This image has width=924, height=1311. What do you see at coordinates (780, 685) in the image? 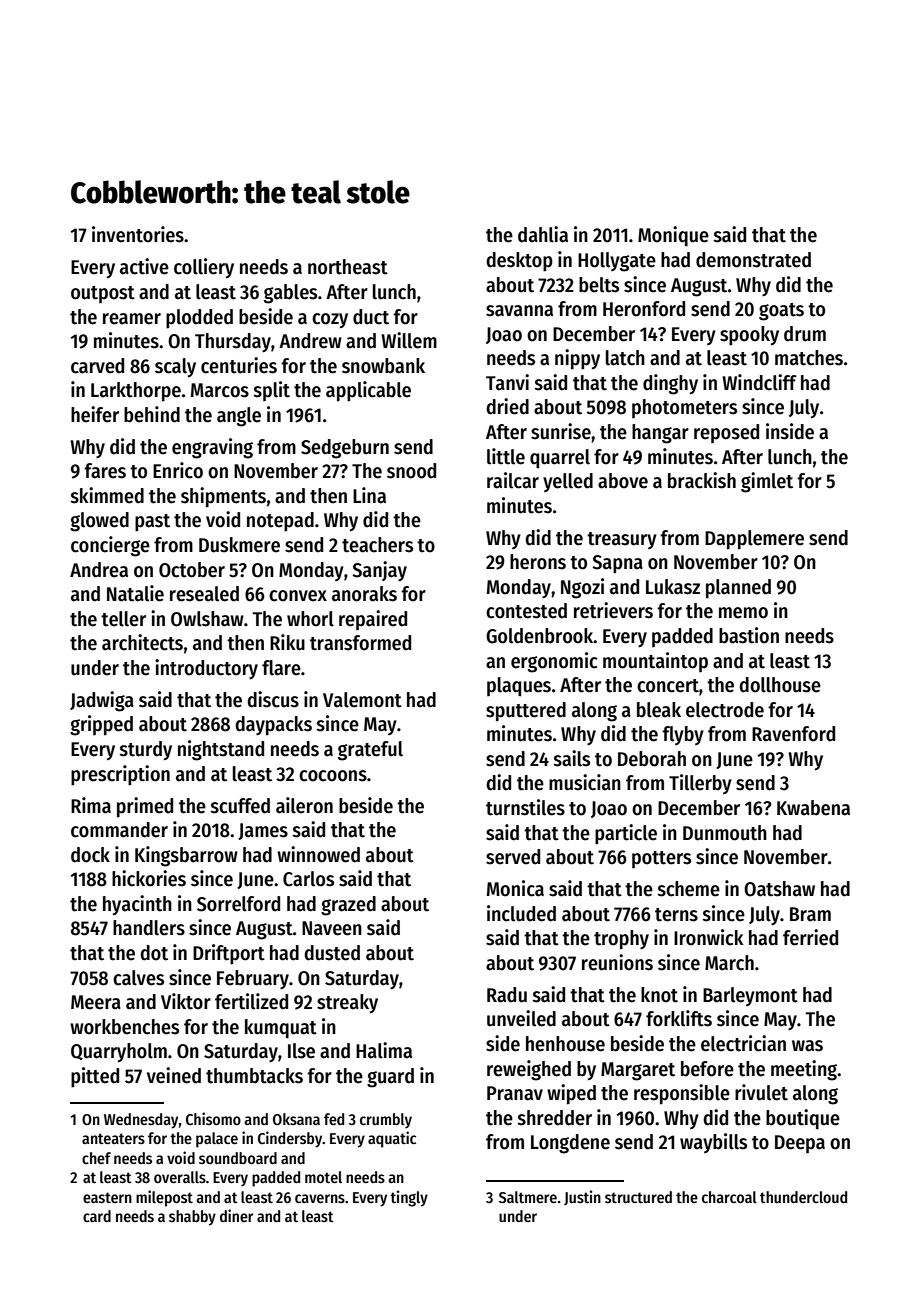
I see `dollhouse` at bounding box center [780, 685].
